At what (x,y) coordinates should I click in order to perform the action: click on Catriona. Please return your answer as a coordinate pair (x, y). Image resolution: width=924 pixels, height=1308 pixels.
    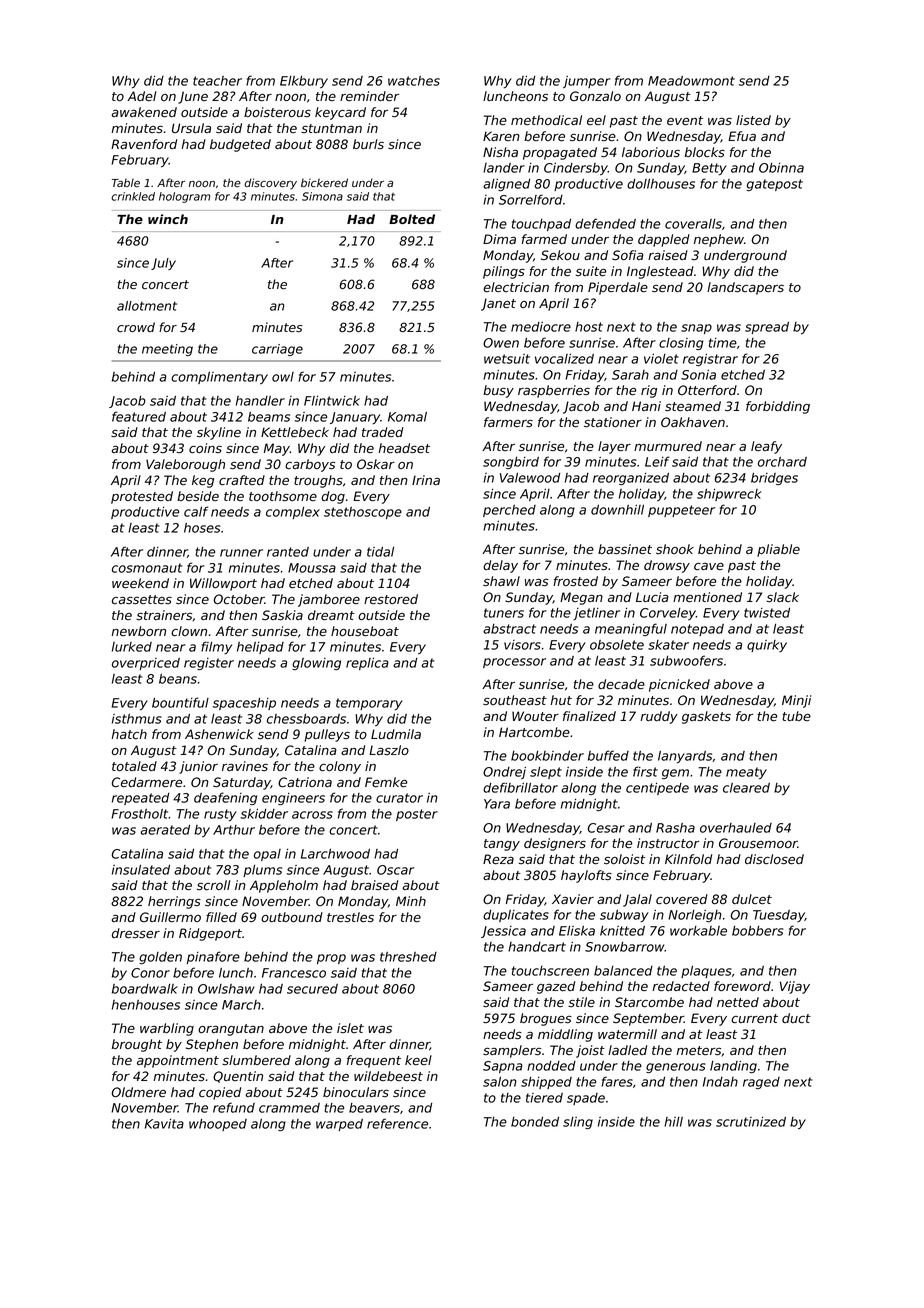
    Looking at the image, I should click on (305, 782).
